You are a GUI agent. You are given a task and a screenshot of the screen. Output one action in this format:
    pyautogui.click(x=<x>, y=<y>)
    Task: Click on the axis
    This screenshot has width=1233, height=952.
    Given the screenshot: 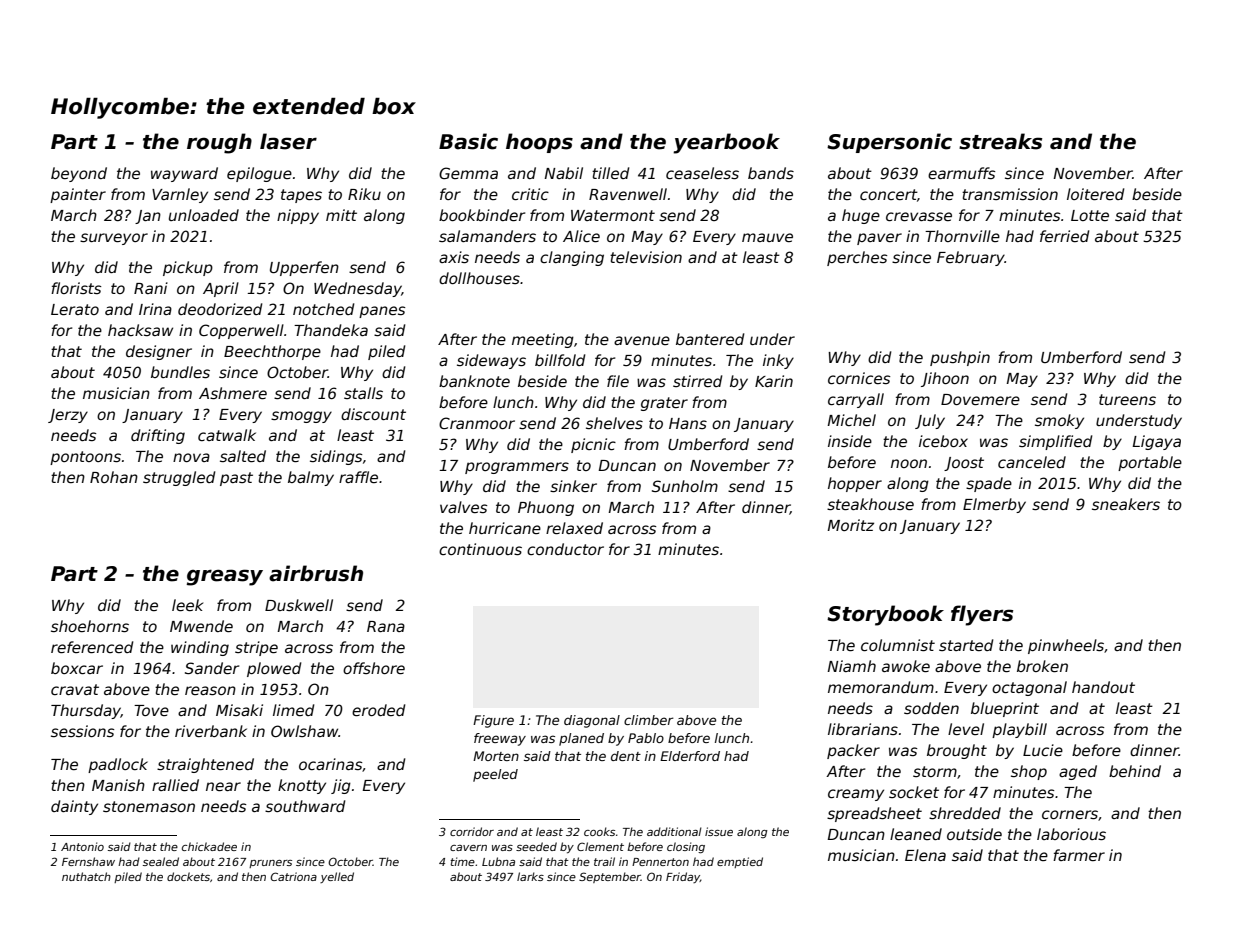 What is the action you would take?
    pyautogui.click(x=454, y=257)
